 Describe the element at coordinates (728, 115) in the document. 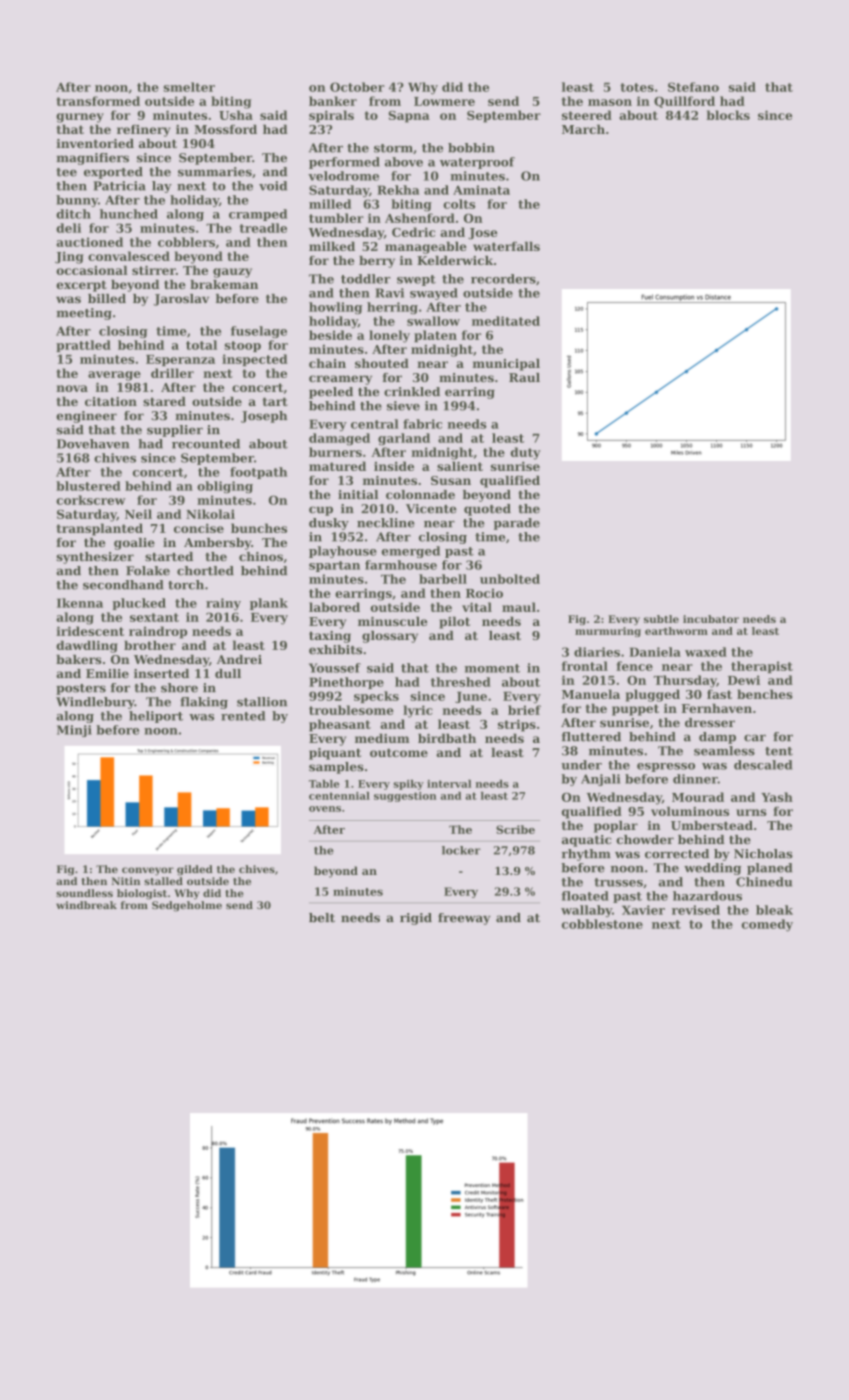

I see `blocks` at that location.
